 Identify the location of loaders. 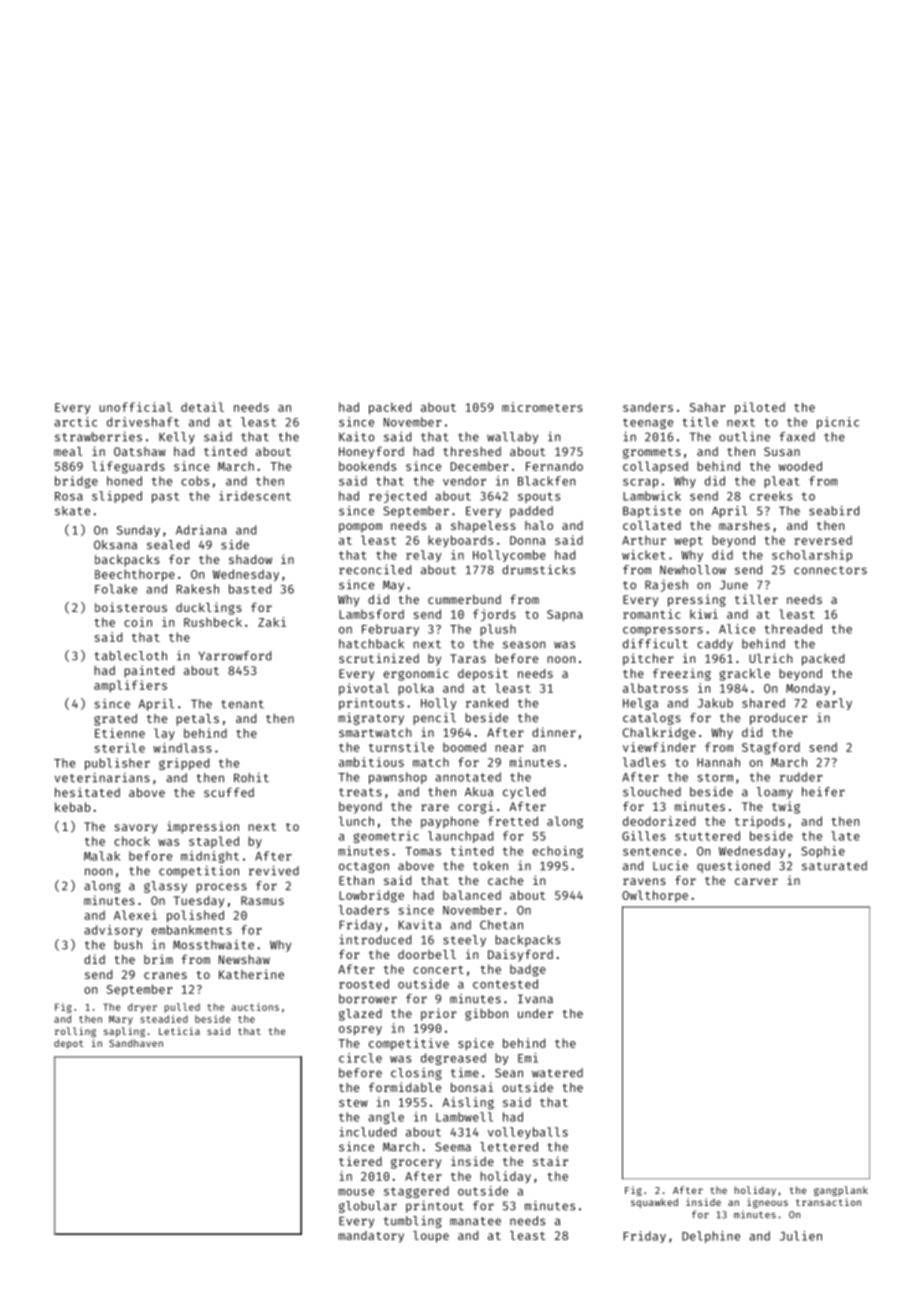
(364, 910).
